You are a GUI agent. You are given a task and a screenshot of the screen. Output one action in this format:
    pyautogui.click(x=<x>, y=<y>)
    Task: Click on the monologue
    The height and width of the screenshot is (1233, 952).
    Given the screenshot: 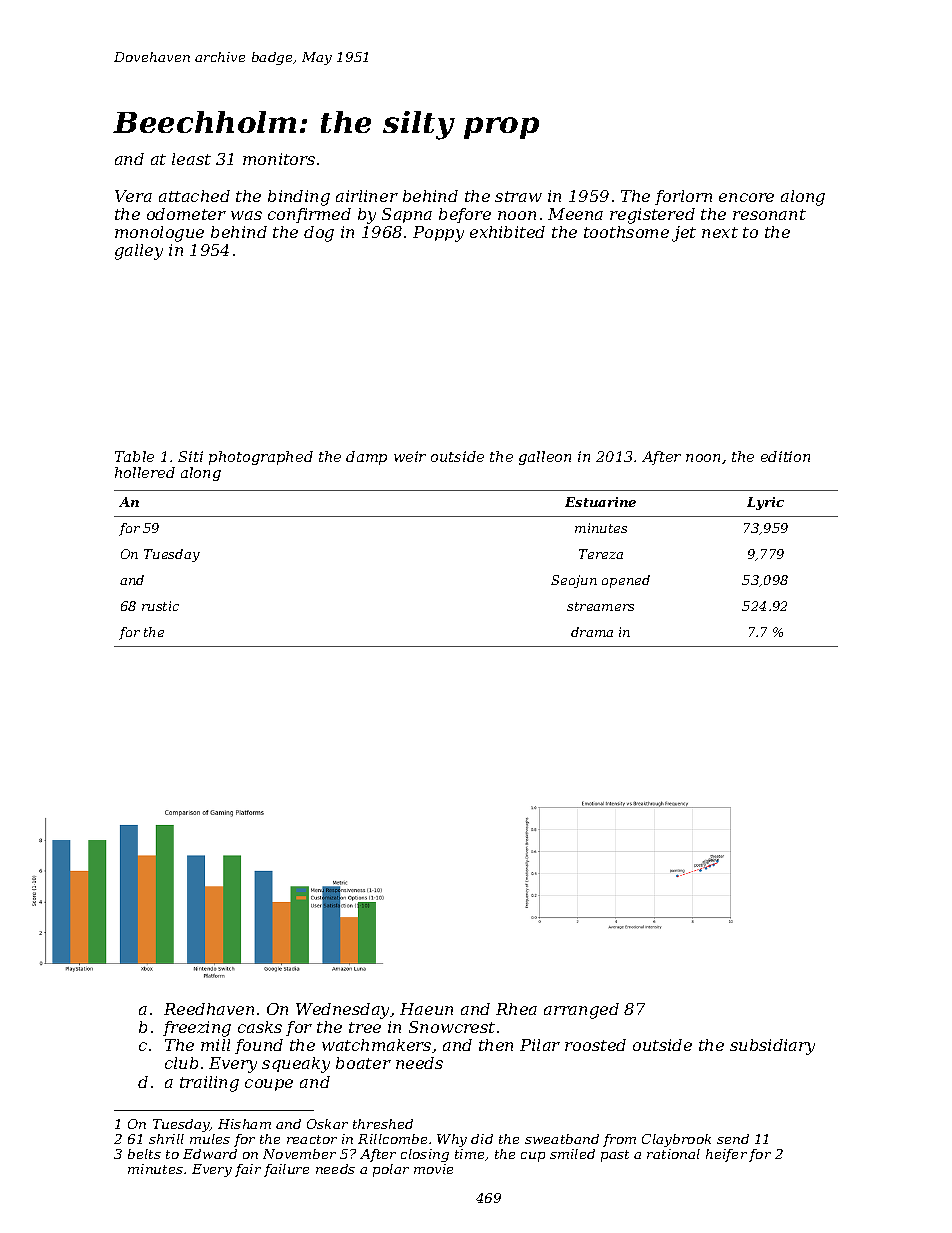 What is the action you would take?
    pyautogui.click(x=159, y=234)
